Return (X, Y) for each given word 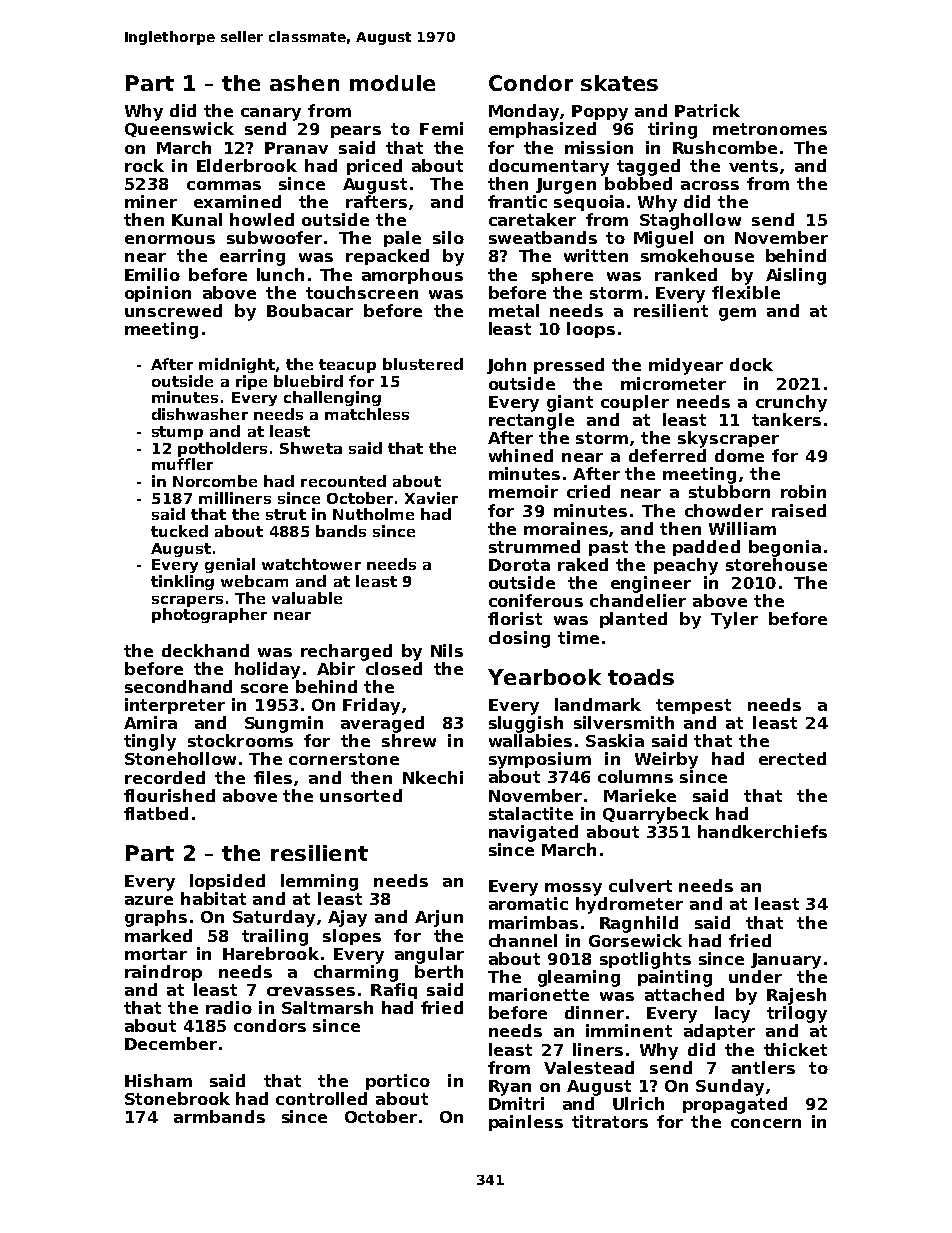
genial (230, 565)
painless (526, 1123)
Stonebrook (177, 1098)
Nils (447, 650)
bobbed (638, 183)
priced (374, 167)
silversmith (624, 722)
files (273, 777)
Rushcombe (725, 147)
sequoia (589, 203)
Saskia (615, 740)
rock (144, 165)
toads (641, 677)
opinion (158, 294)
